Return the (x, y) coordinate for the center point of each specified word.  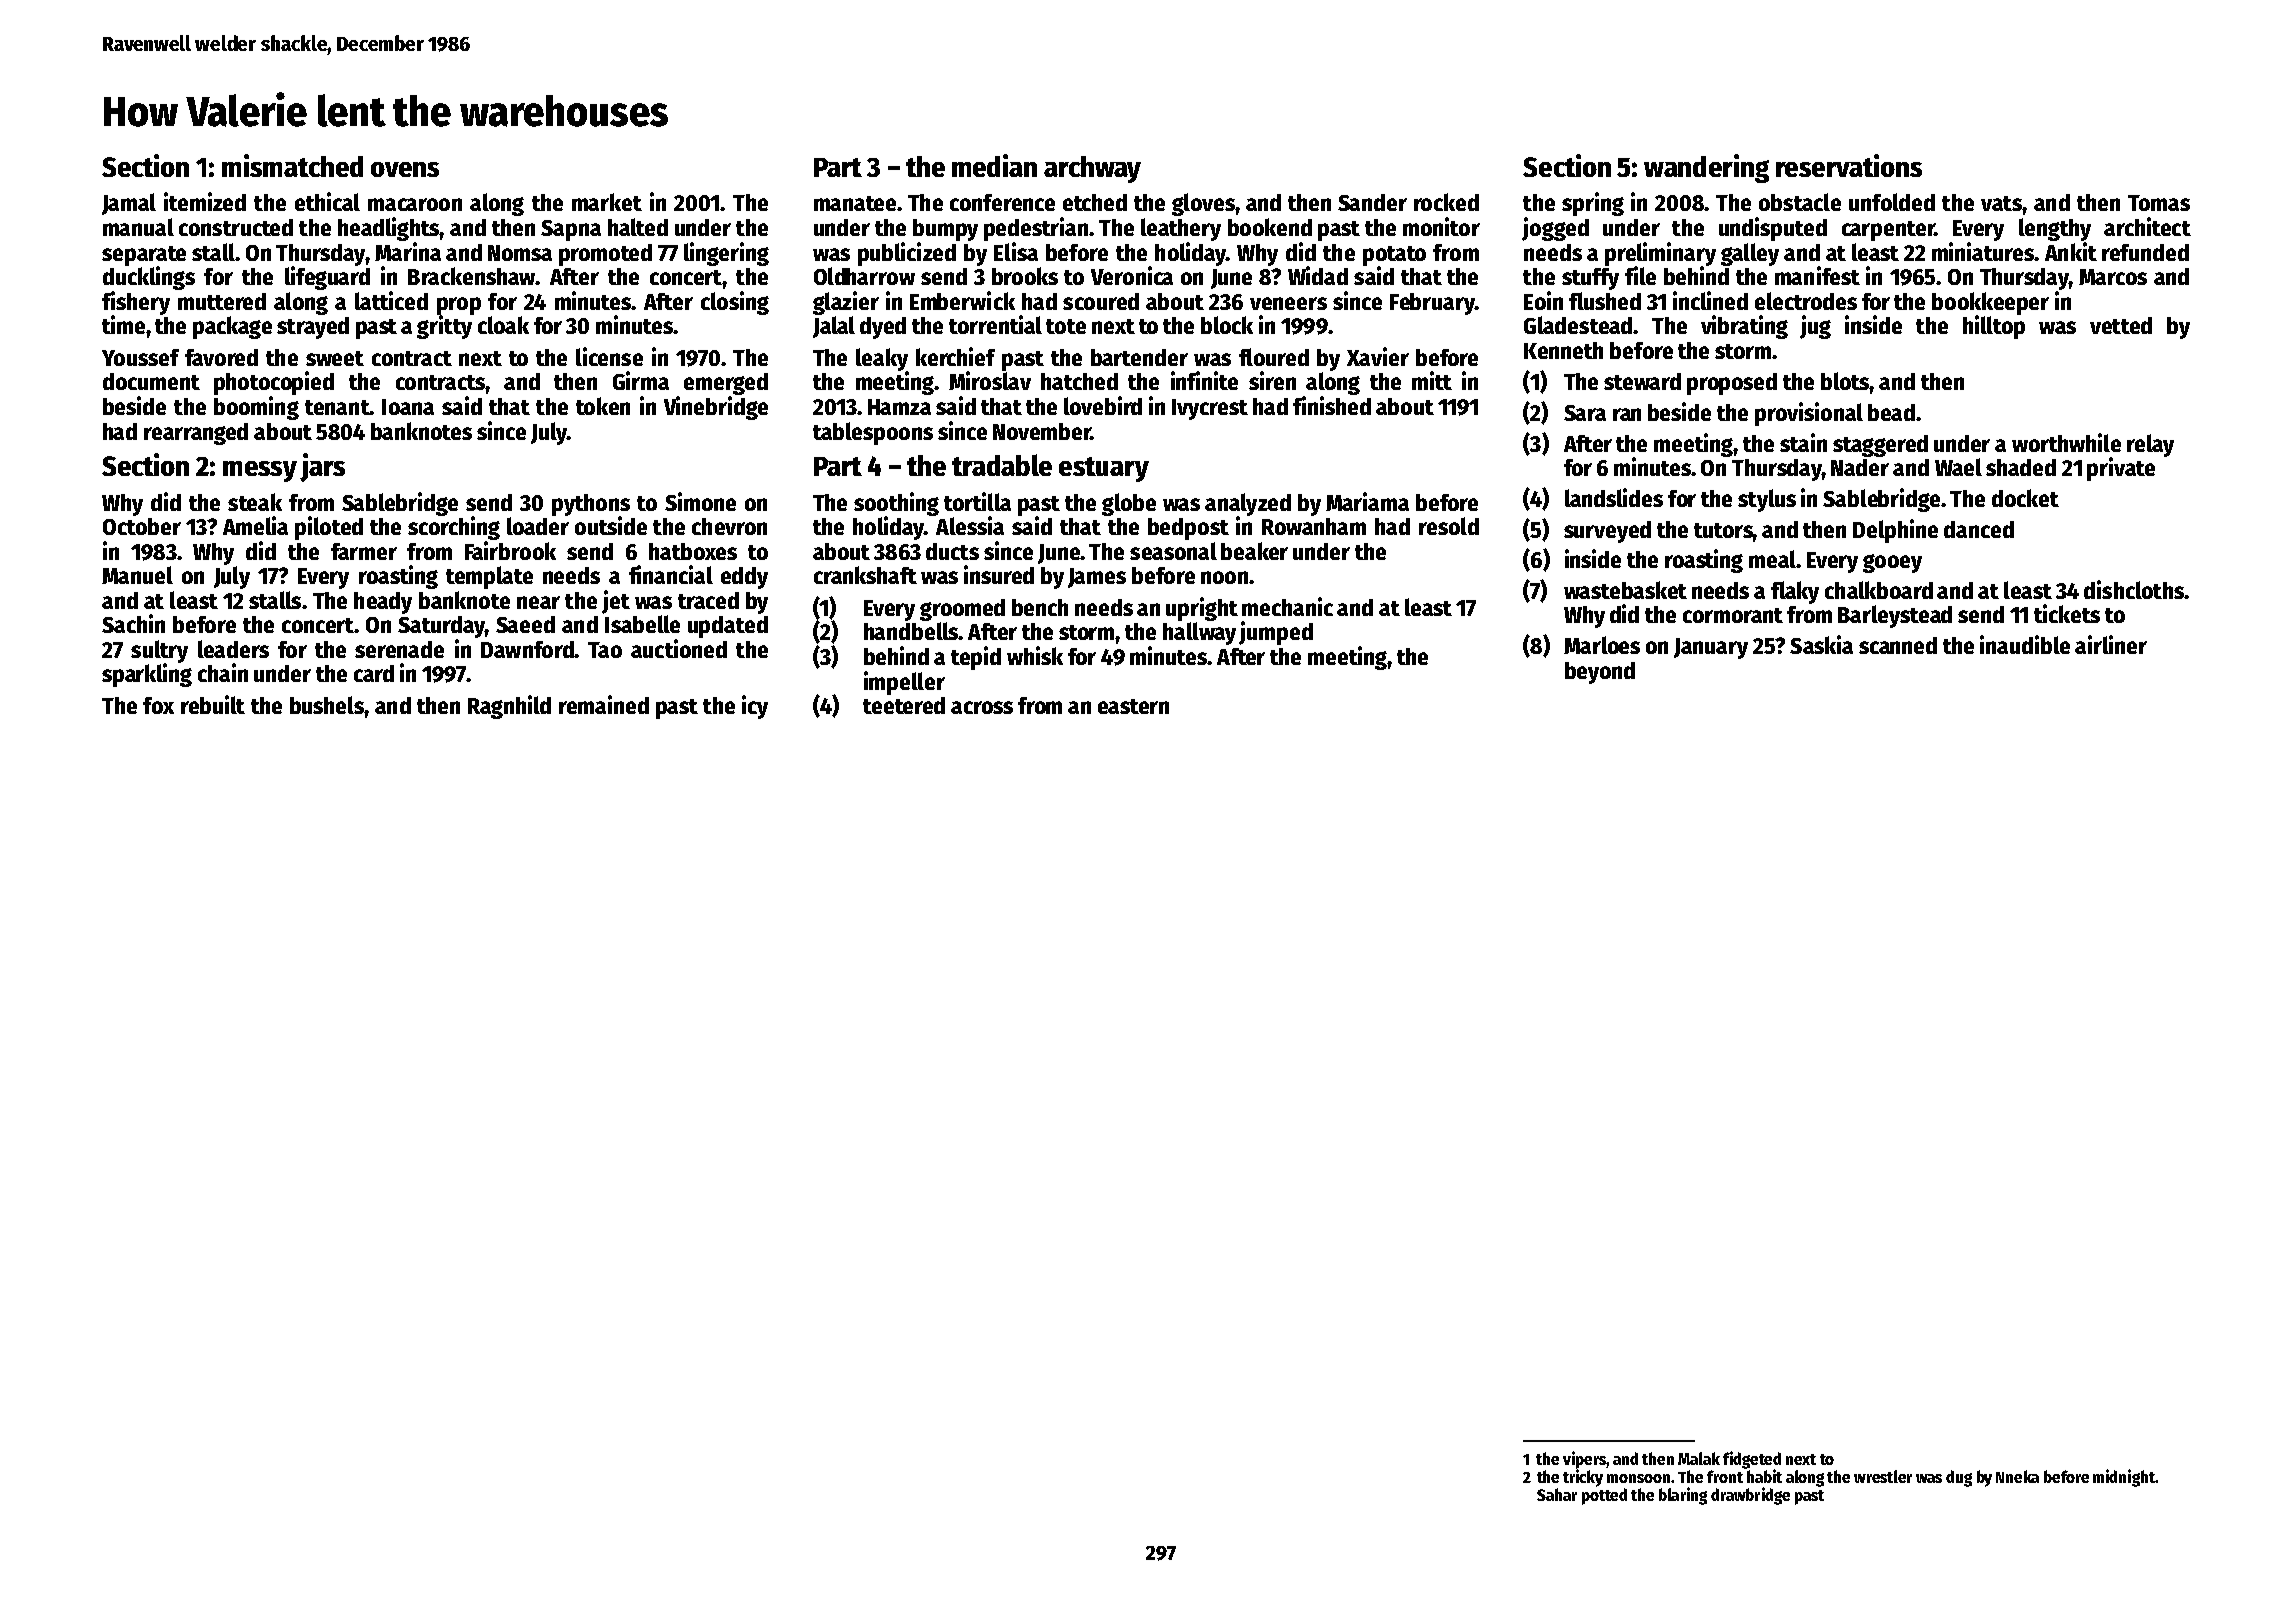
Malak (1699, 1458)
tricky (1583, 1478)
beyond (1600, 673)
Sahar (1557, 1494)
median (994, 165)
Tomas (2159, 203)
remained (604, 704)
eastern (1133, 706)
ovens (405, 169)
